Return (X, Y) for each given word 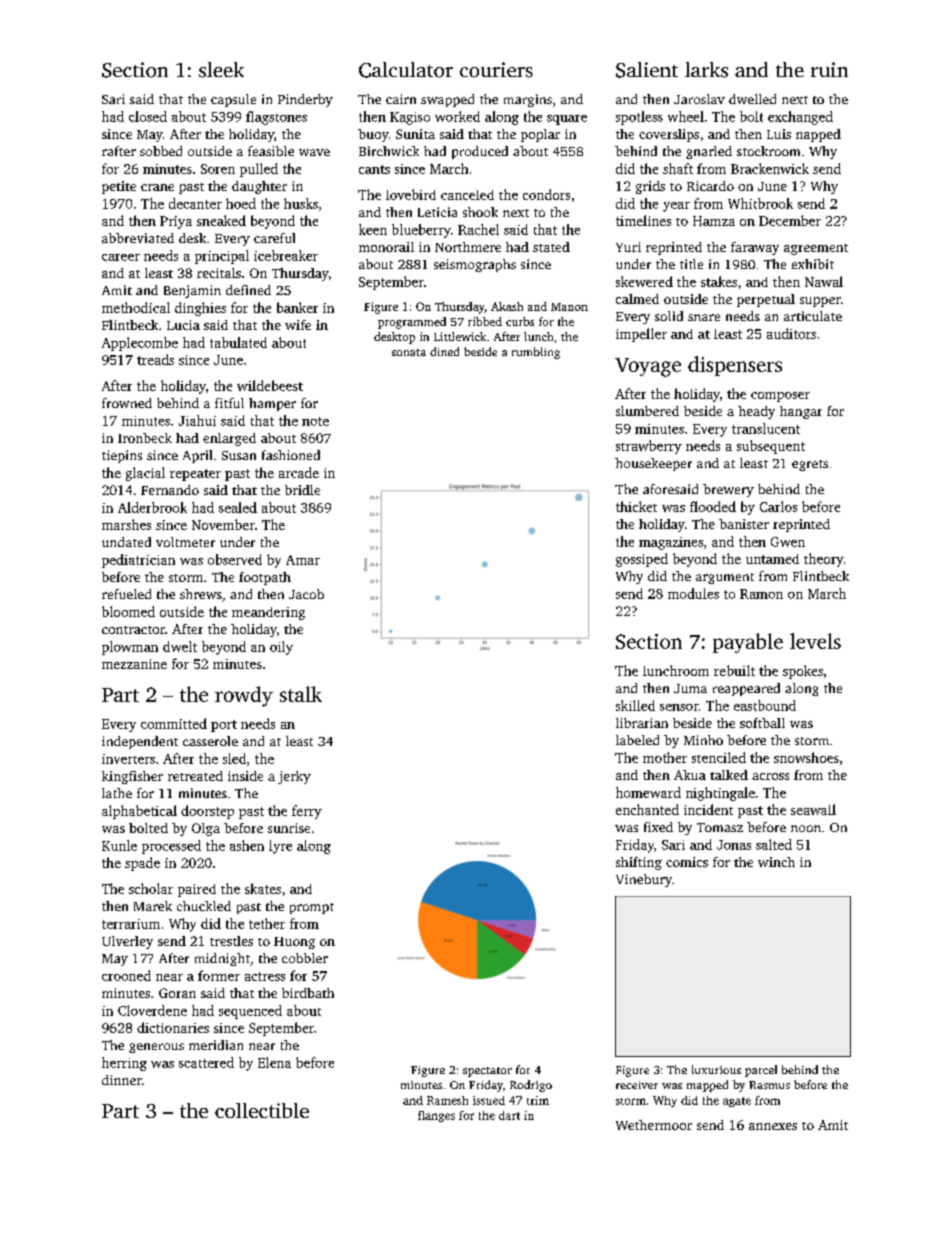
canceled (467, 195)
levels (815, 641)
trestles (231, 941)
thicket (636, 506)
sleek (221, 70)
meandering (268, 613)
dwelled (752, 99)
